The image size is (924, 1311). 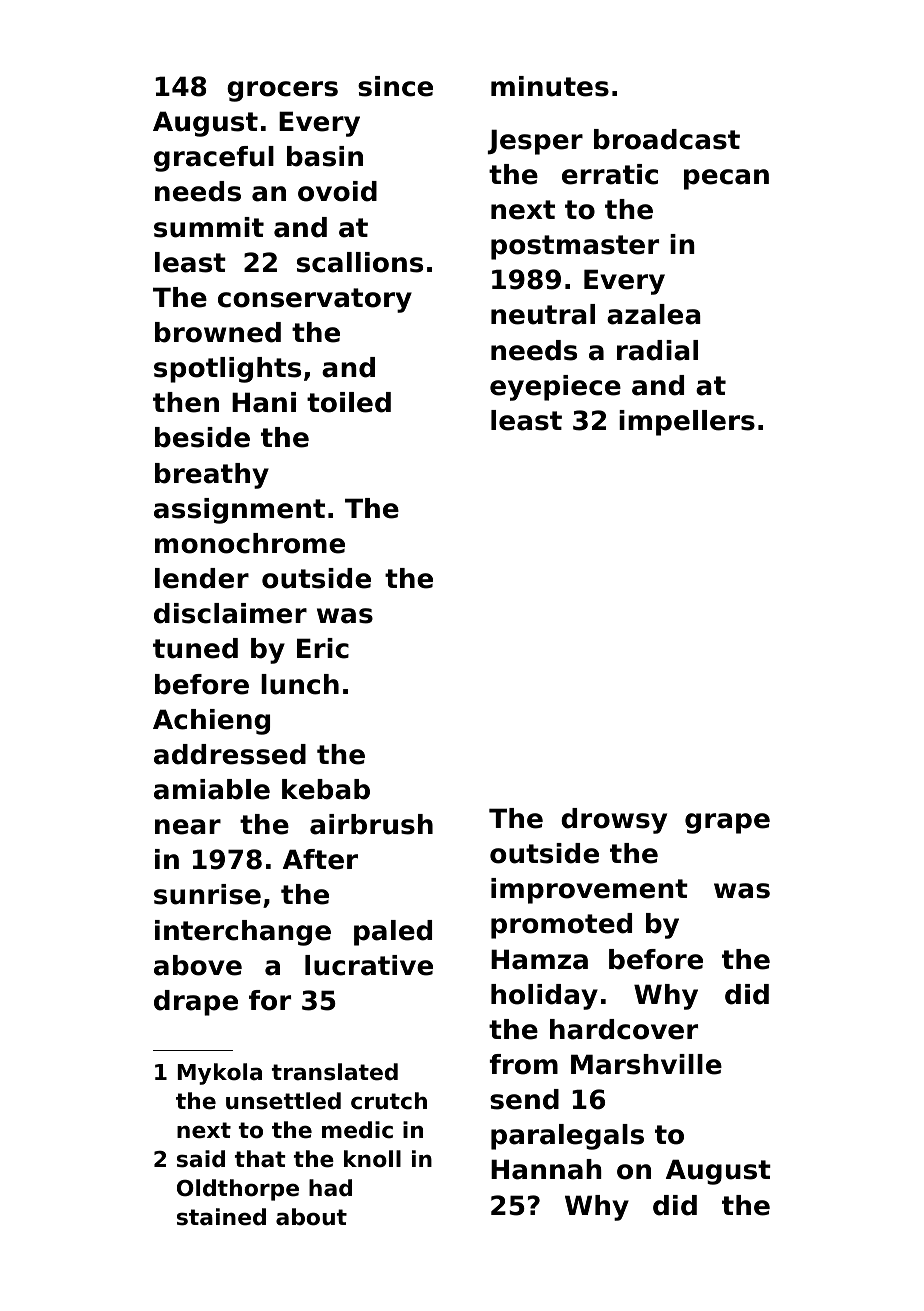 I want to click on tuned, so click(x=195, y=648).
